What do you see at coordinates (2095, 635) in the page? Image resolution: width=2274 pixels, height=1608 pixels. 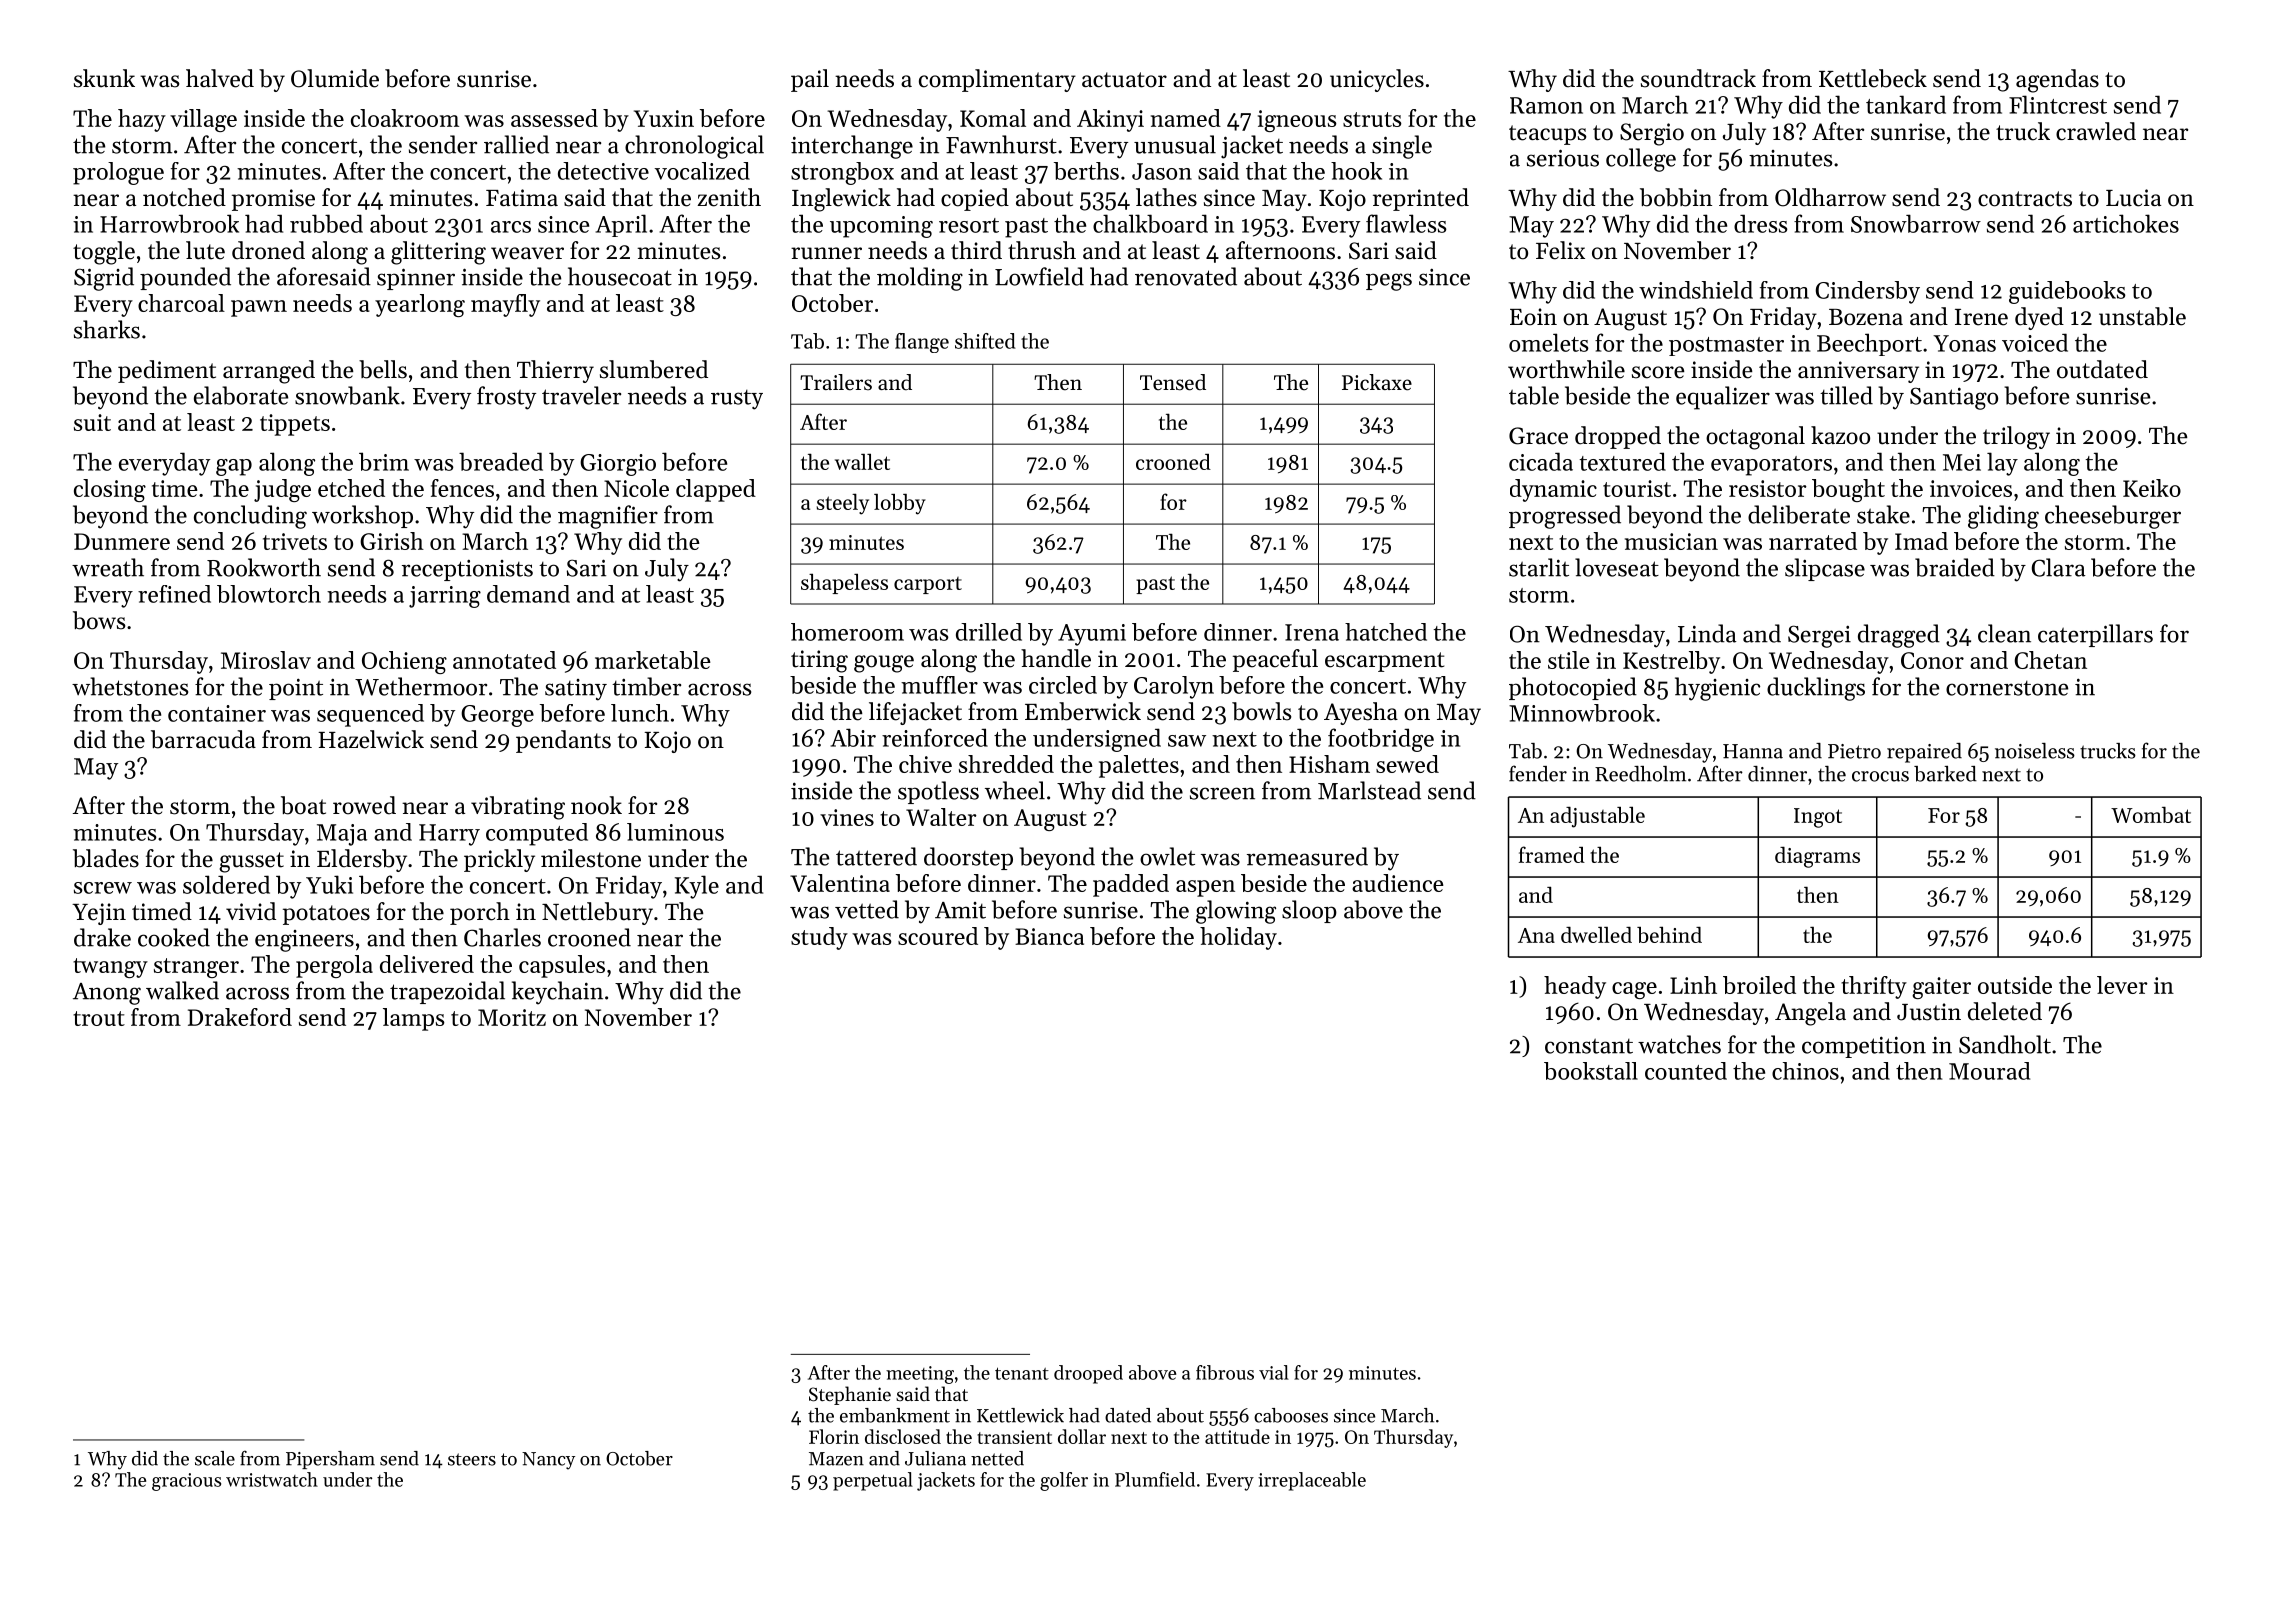 I see `caterpillars` at bounding box center [2095, 635].
